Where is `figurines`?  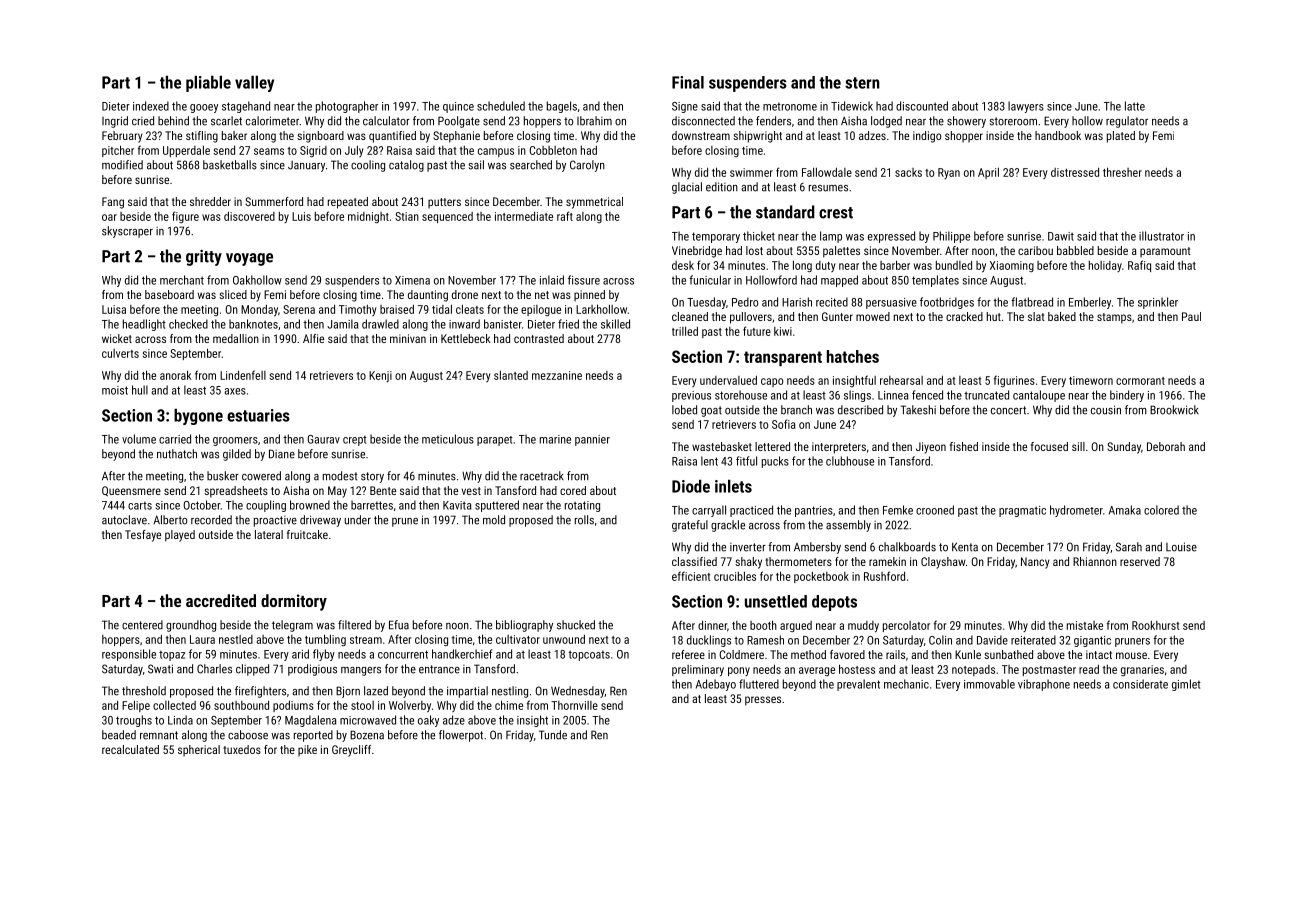 figurines is located at coordinates (1014, 381).
